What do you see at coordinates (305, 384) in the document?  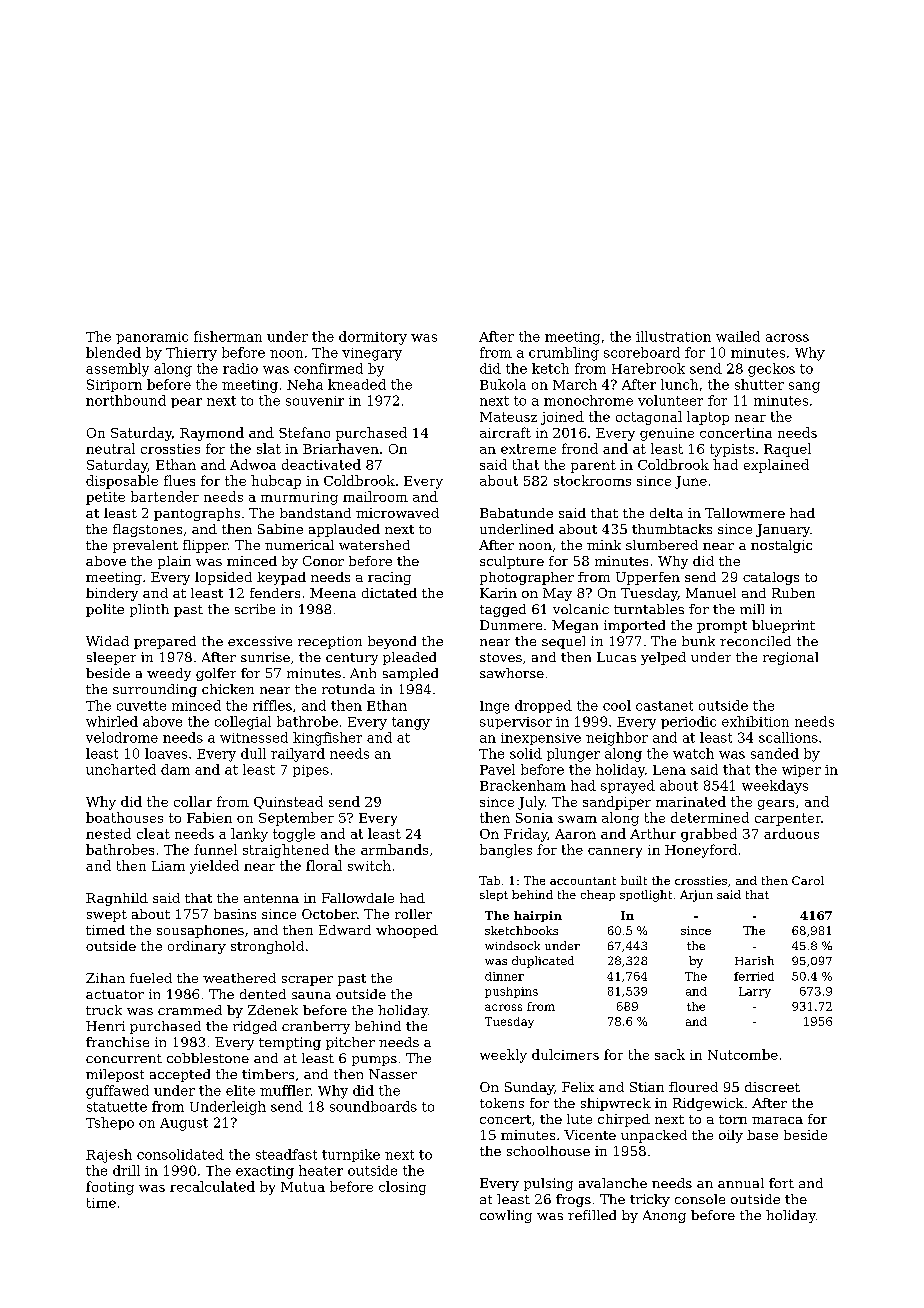 I see `Neha` at bounding box center [305, 384].
